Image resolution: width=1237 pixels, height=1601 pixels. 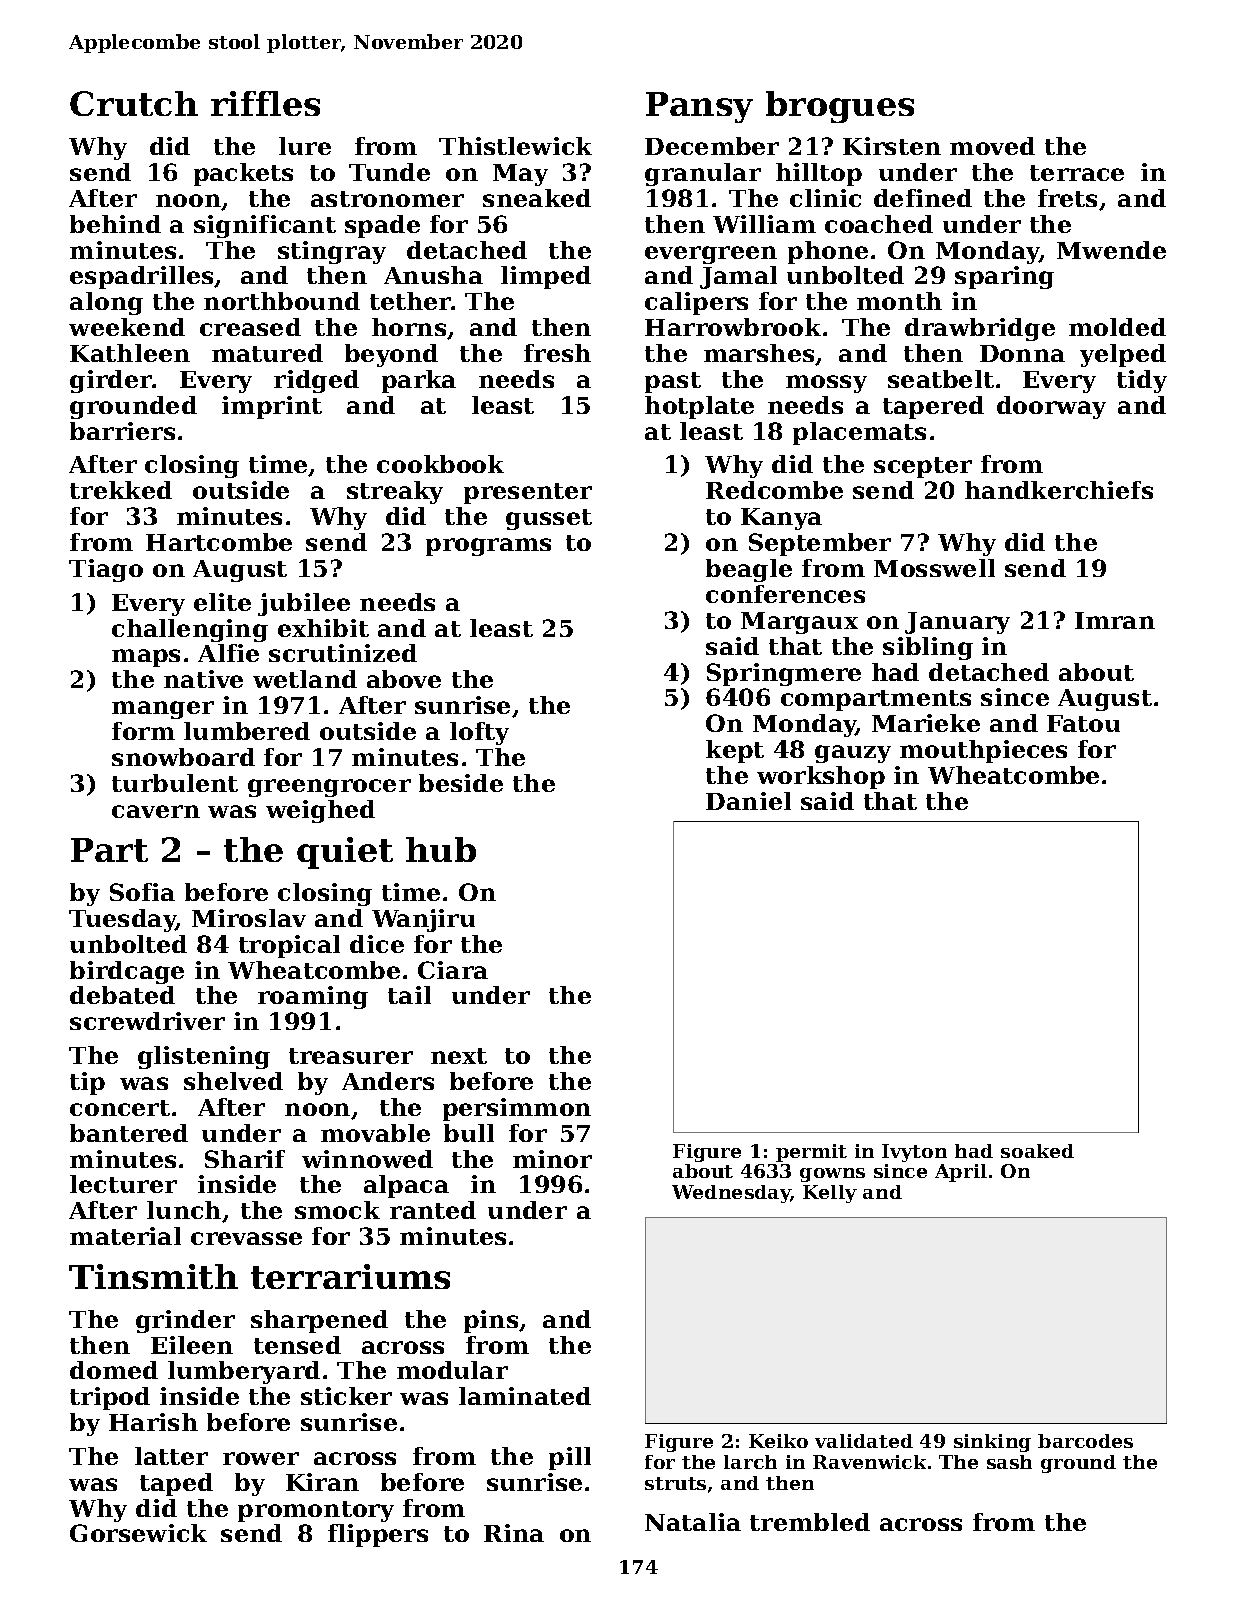 What do you see at coordinates (1085, 1441) in the screenshot?
I see `barcodes` at bounding box center [1085, 1441].
